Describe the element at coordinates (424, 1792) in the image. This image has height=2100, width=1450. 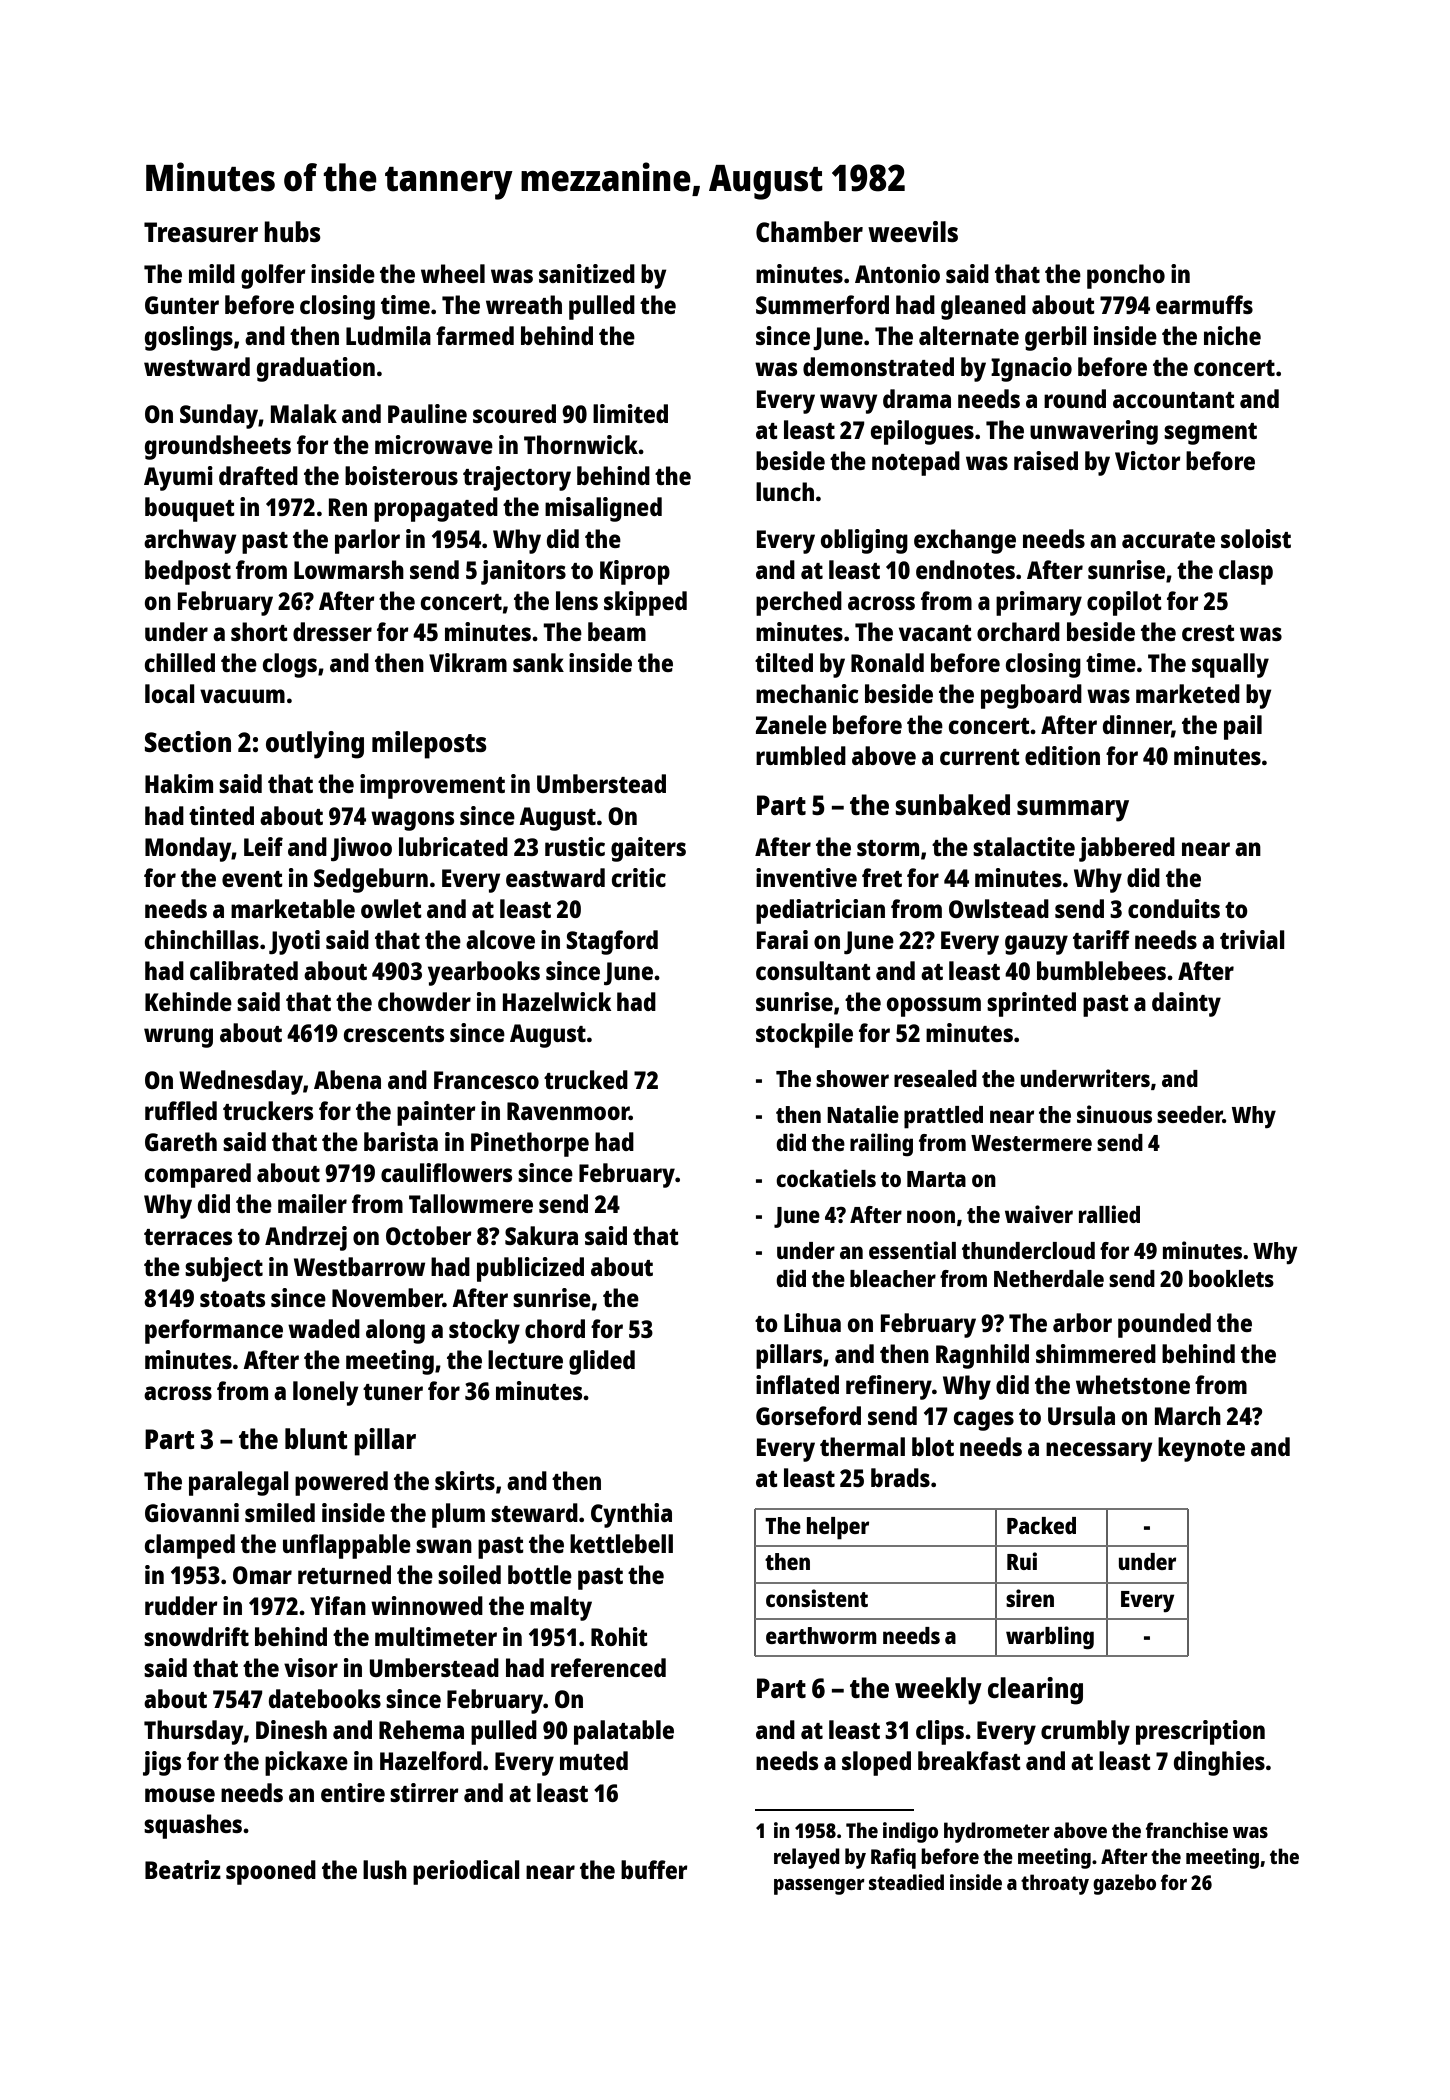
I see `stirrer` at that location.
